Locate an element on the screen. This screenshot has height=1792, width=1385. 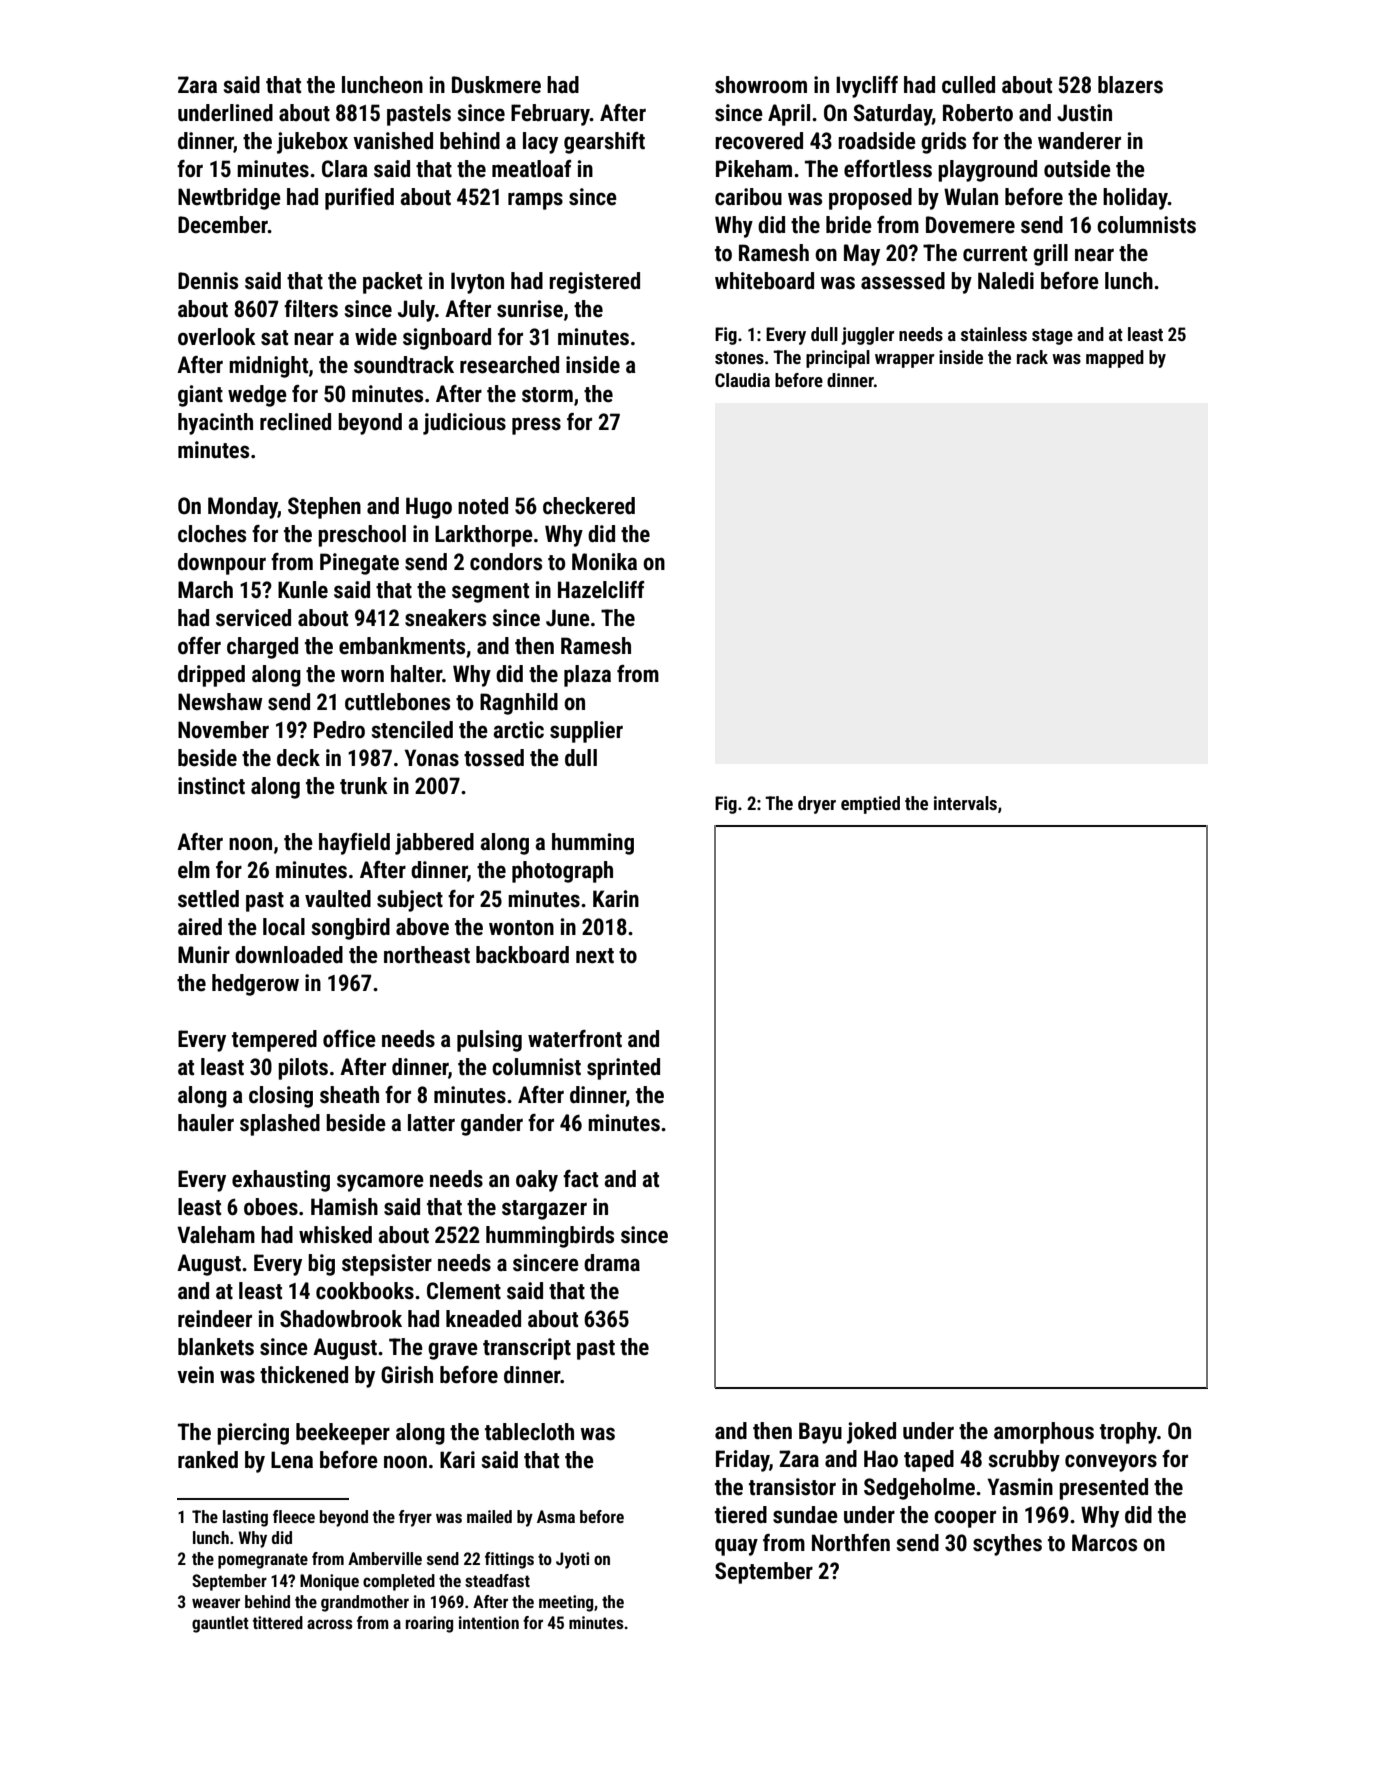
trunk is located at coordinates (364, 786).
